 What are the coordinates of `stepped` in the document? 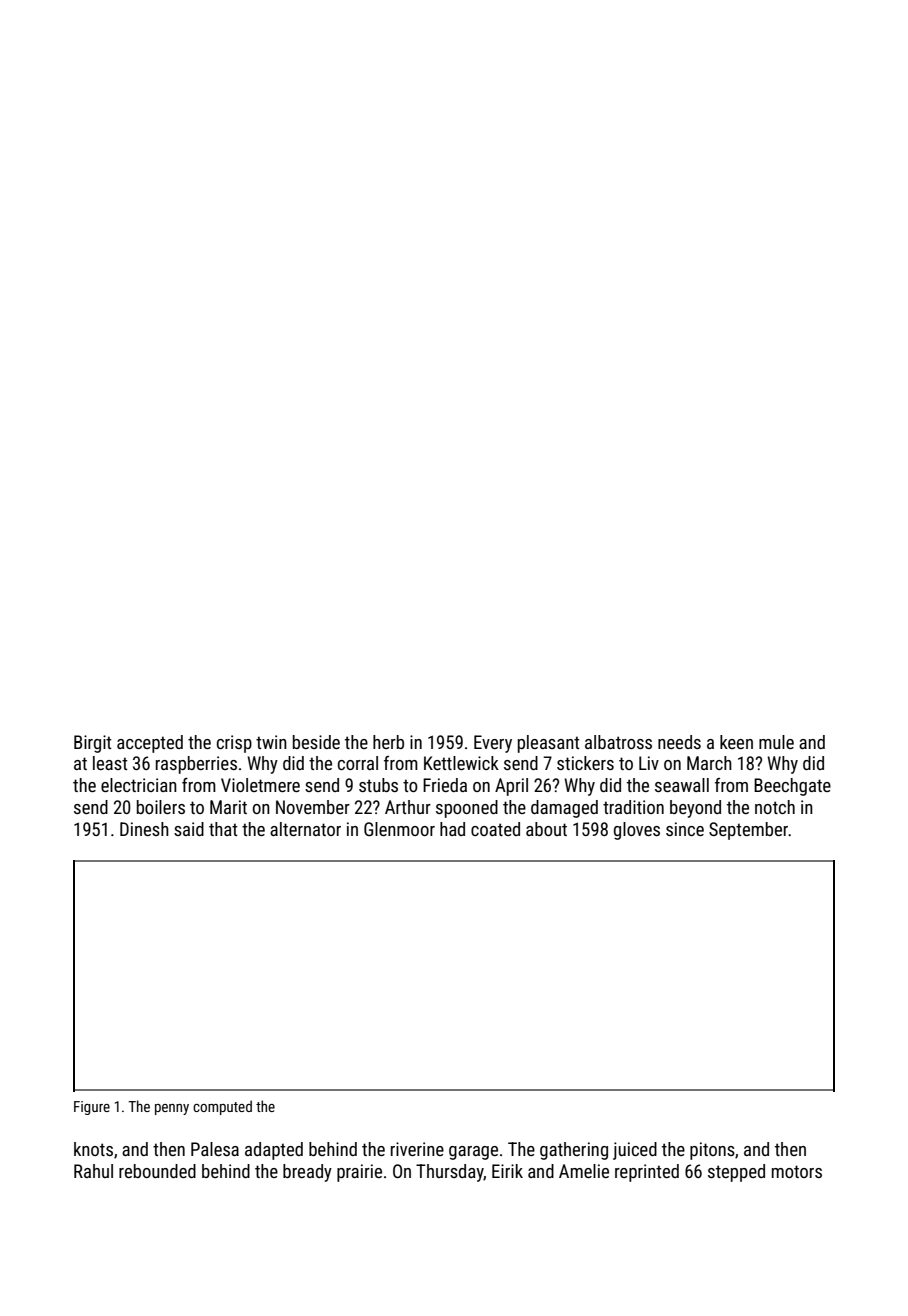 It's located at (736, 1173).
